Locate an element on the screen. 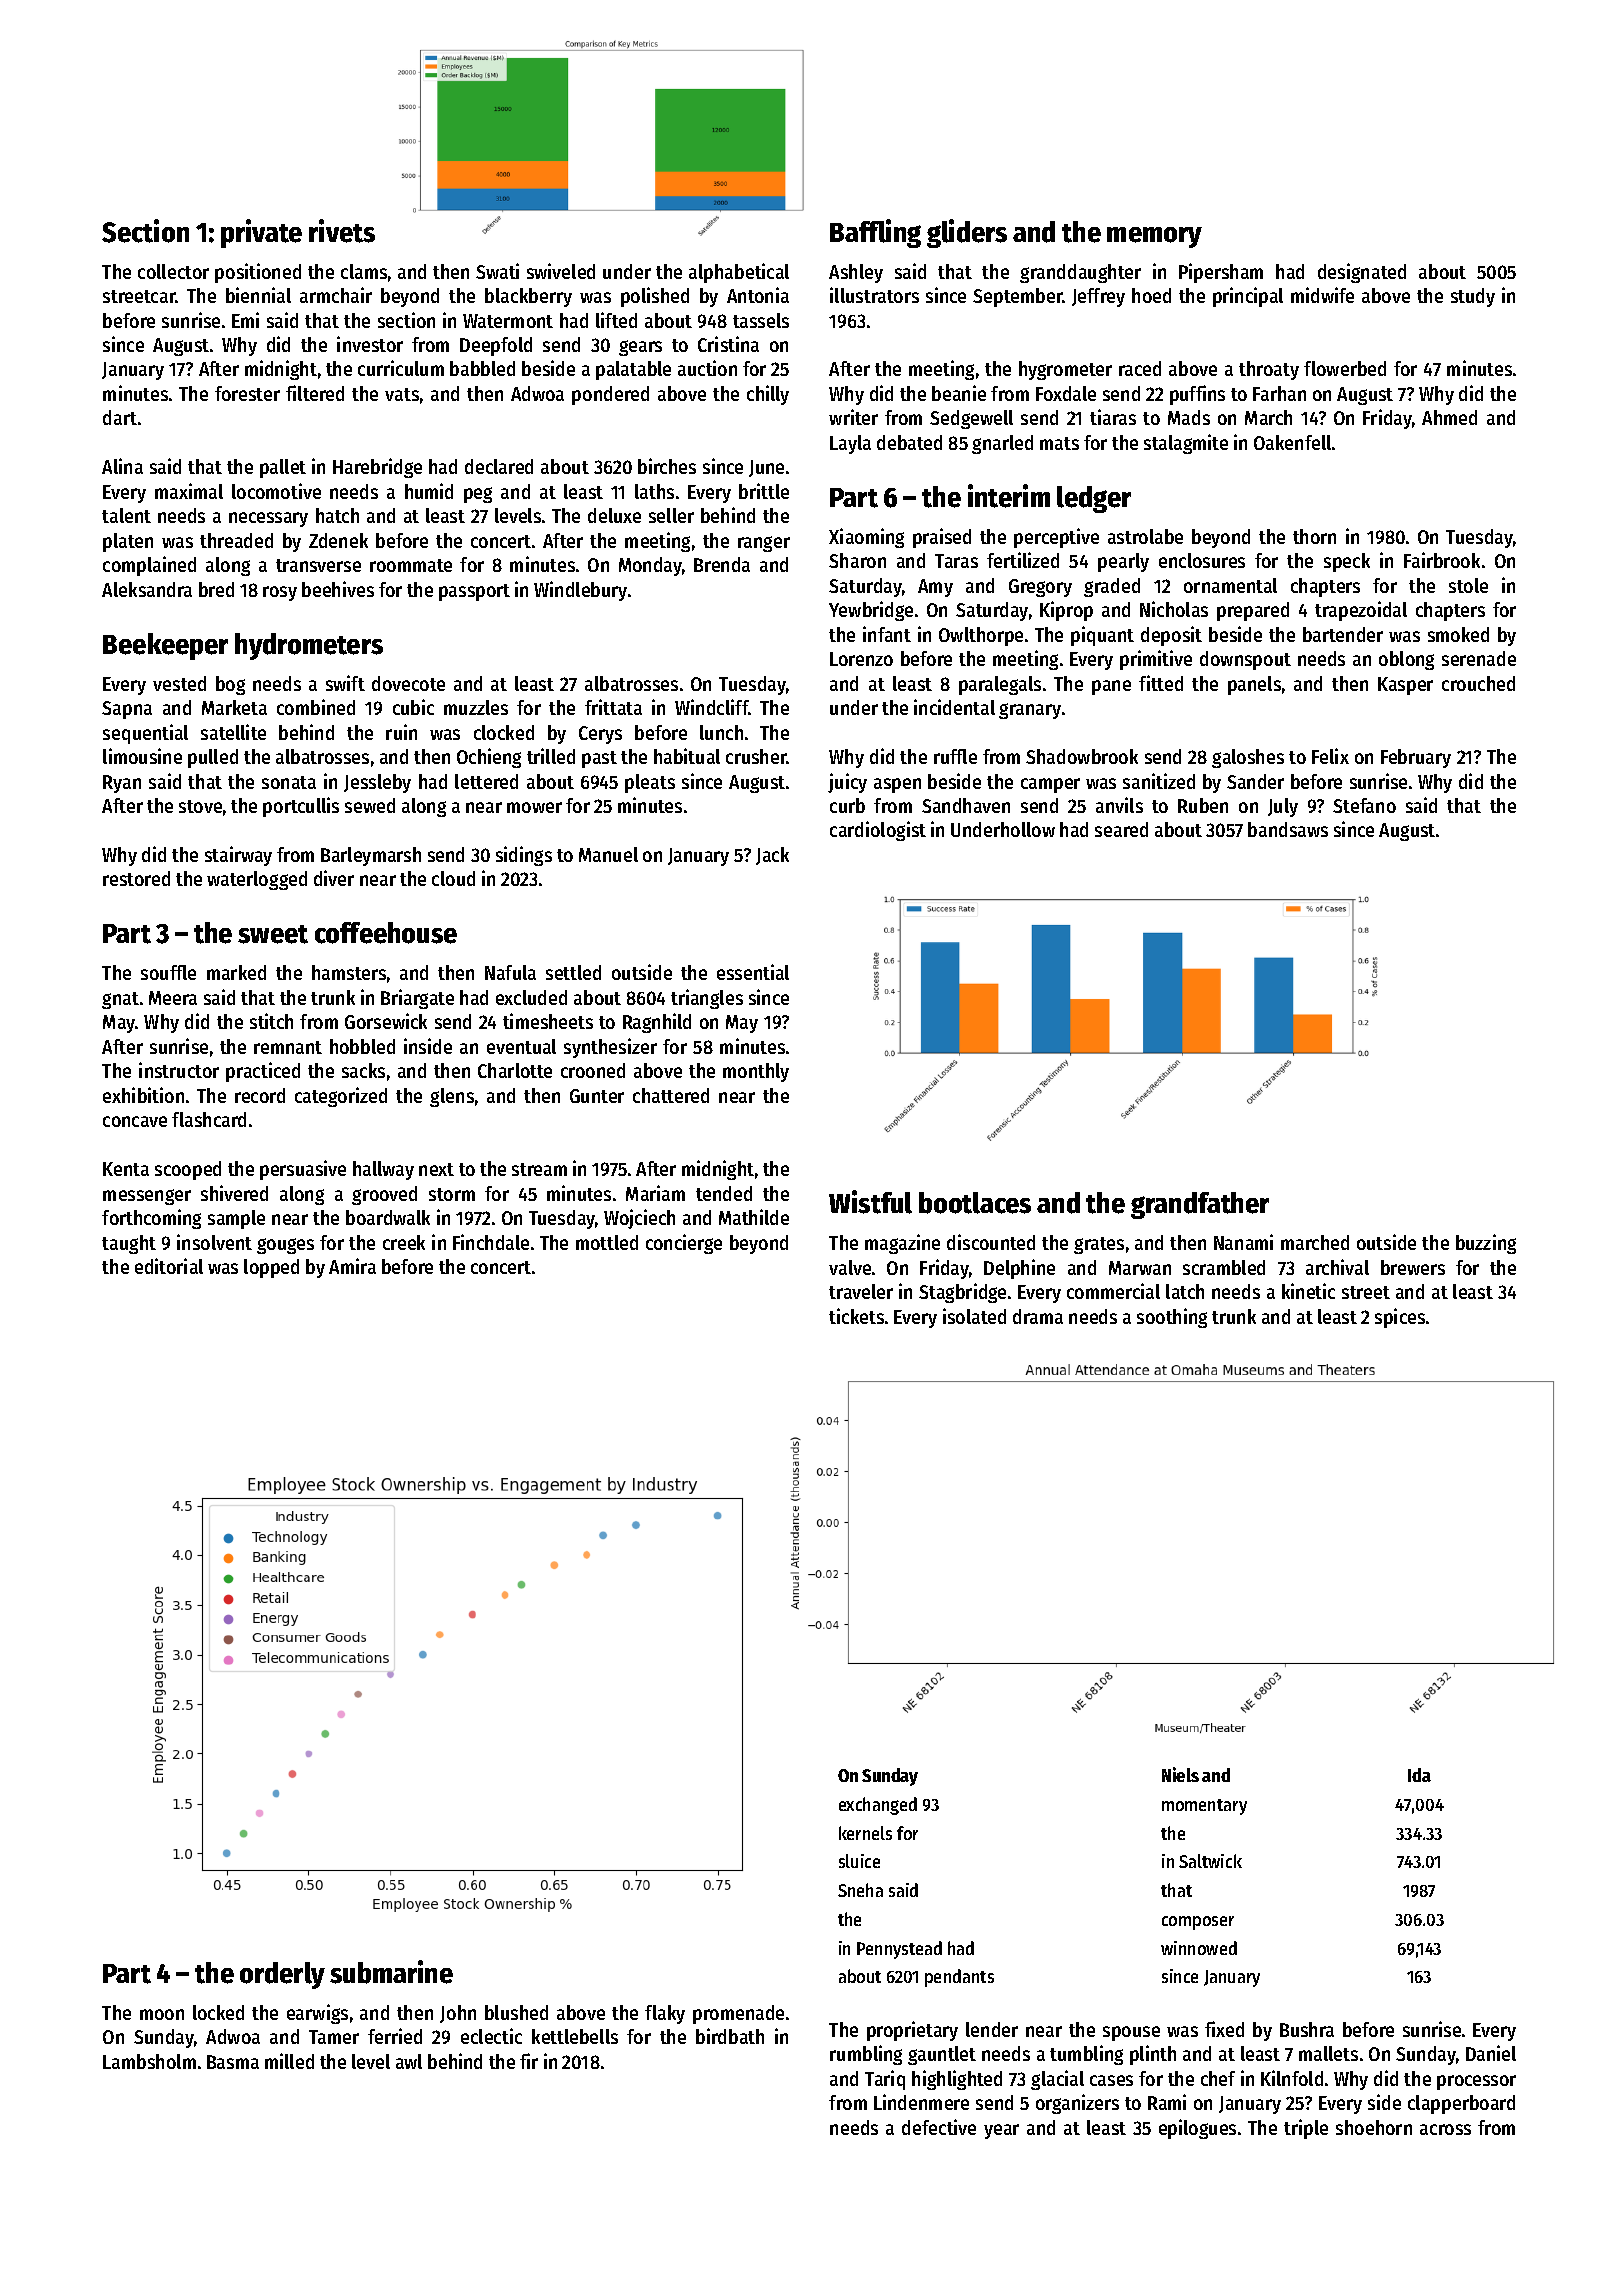  next is located at coordinates (436, 1169).
